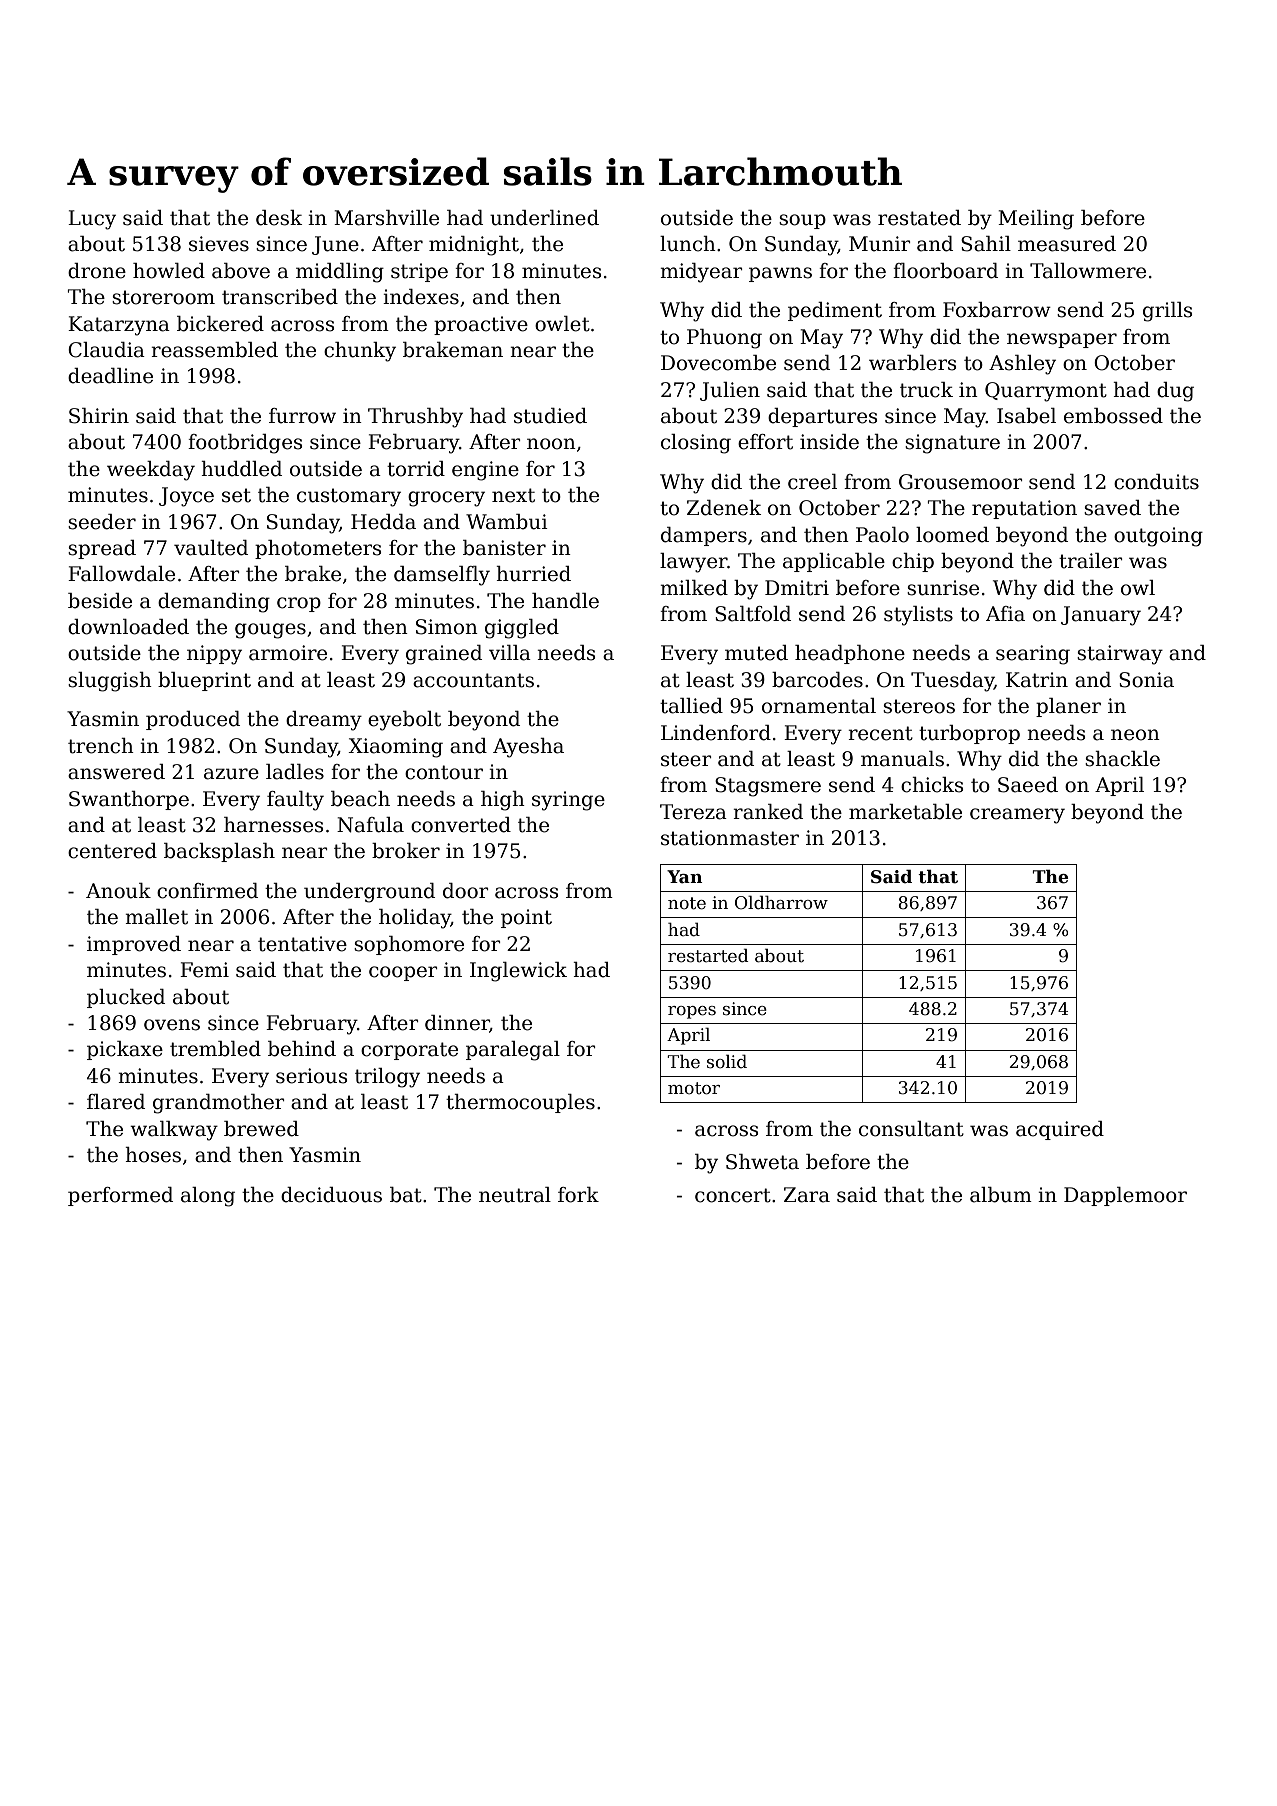 The width and height of the document is (1277, 1806). Describe the element at coordinates (214, 655) in the document. I see `nippy` at that location.
